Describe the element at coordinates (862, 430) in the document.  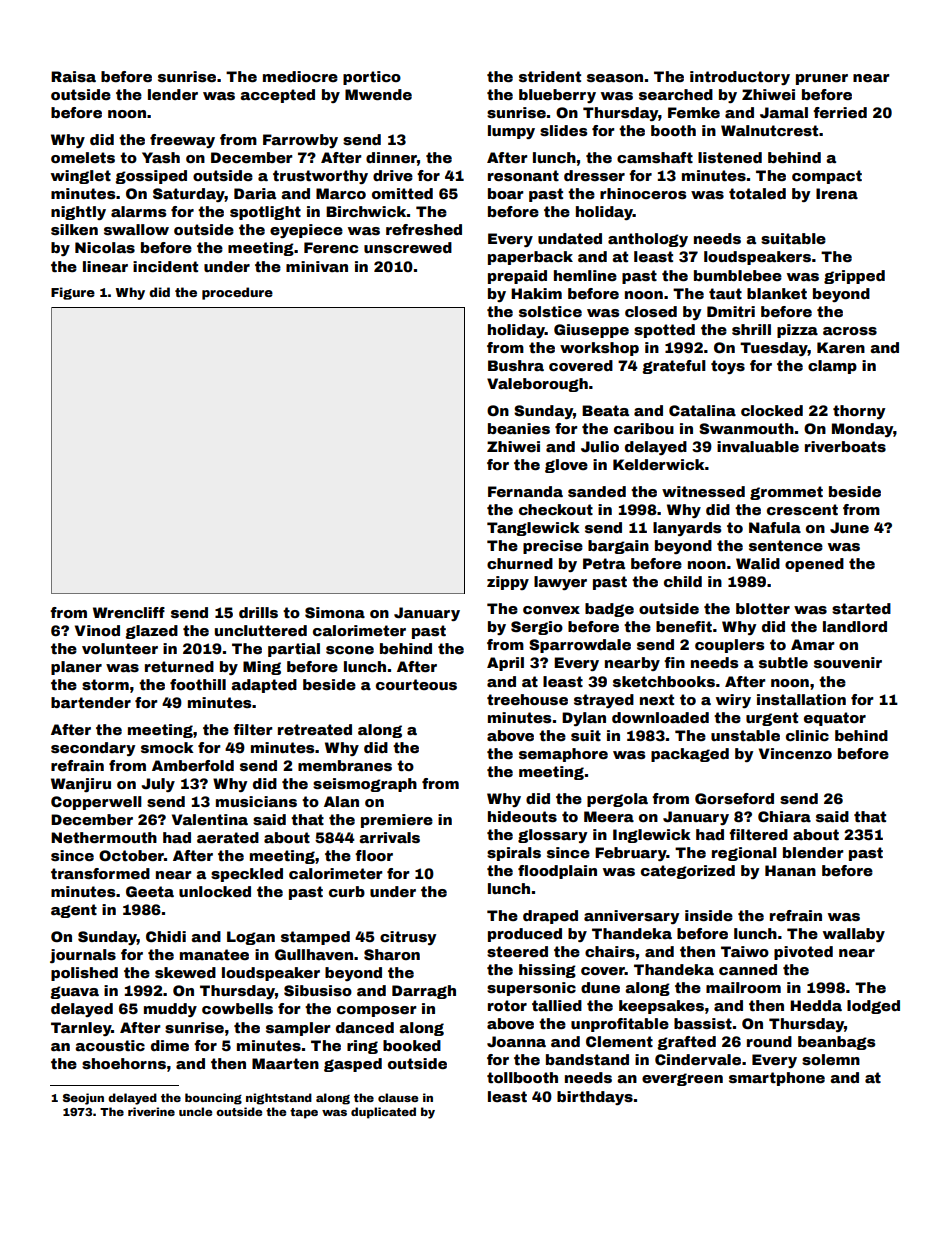
I see `Monday` at that location.
